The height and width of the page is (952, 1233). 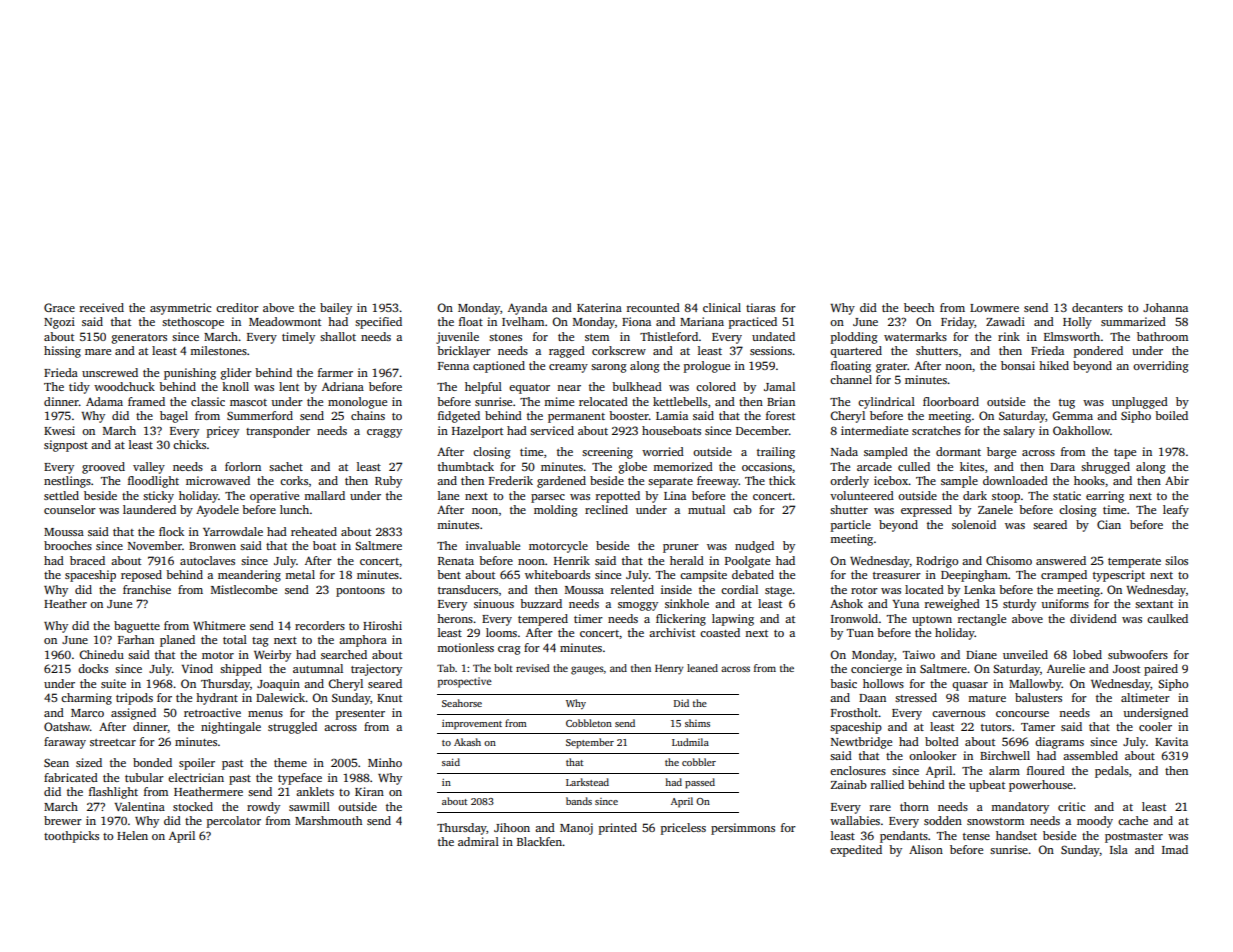 I want to click on Manoj, so click(x=576, y=829).
